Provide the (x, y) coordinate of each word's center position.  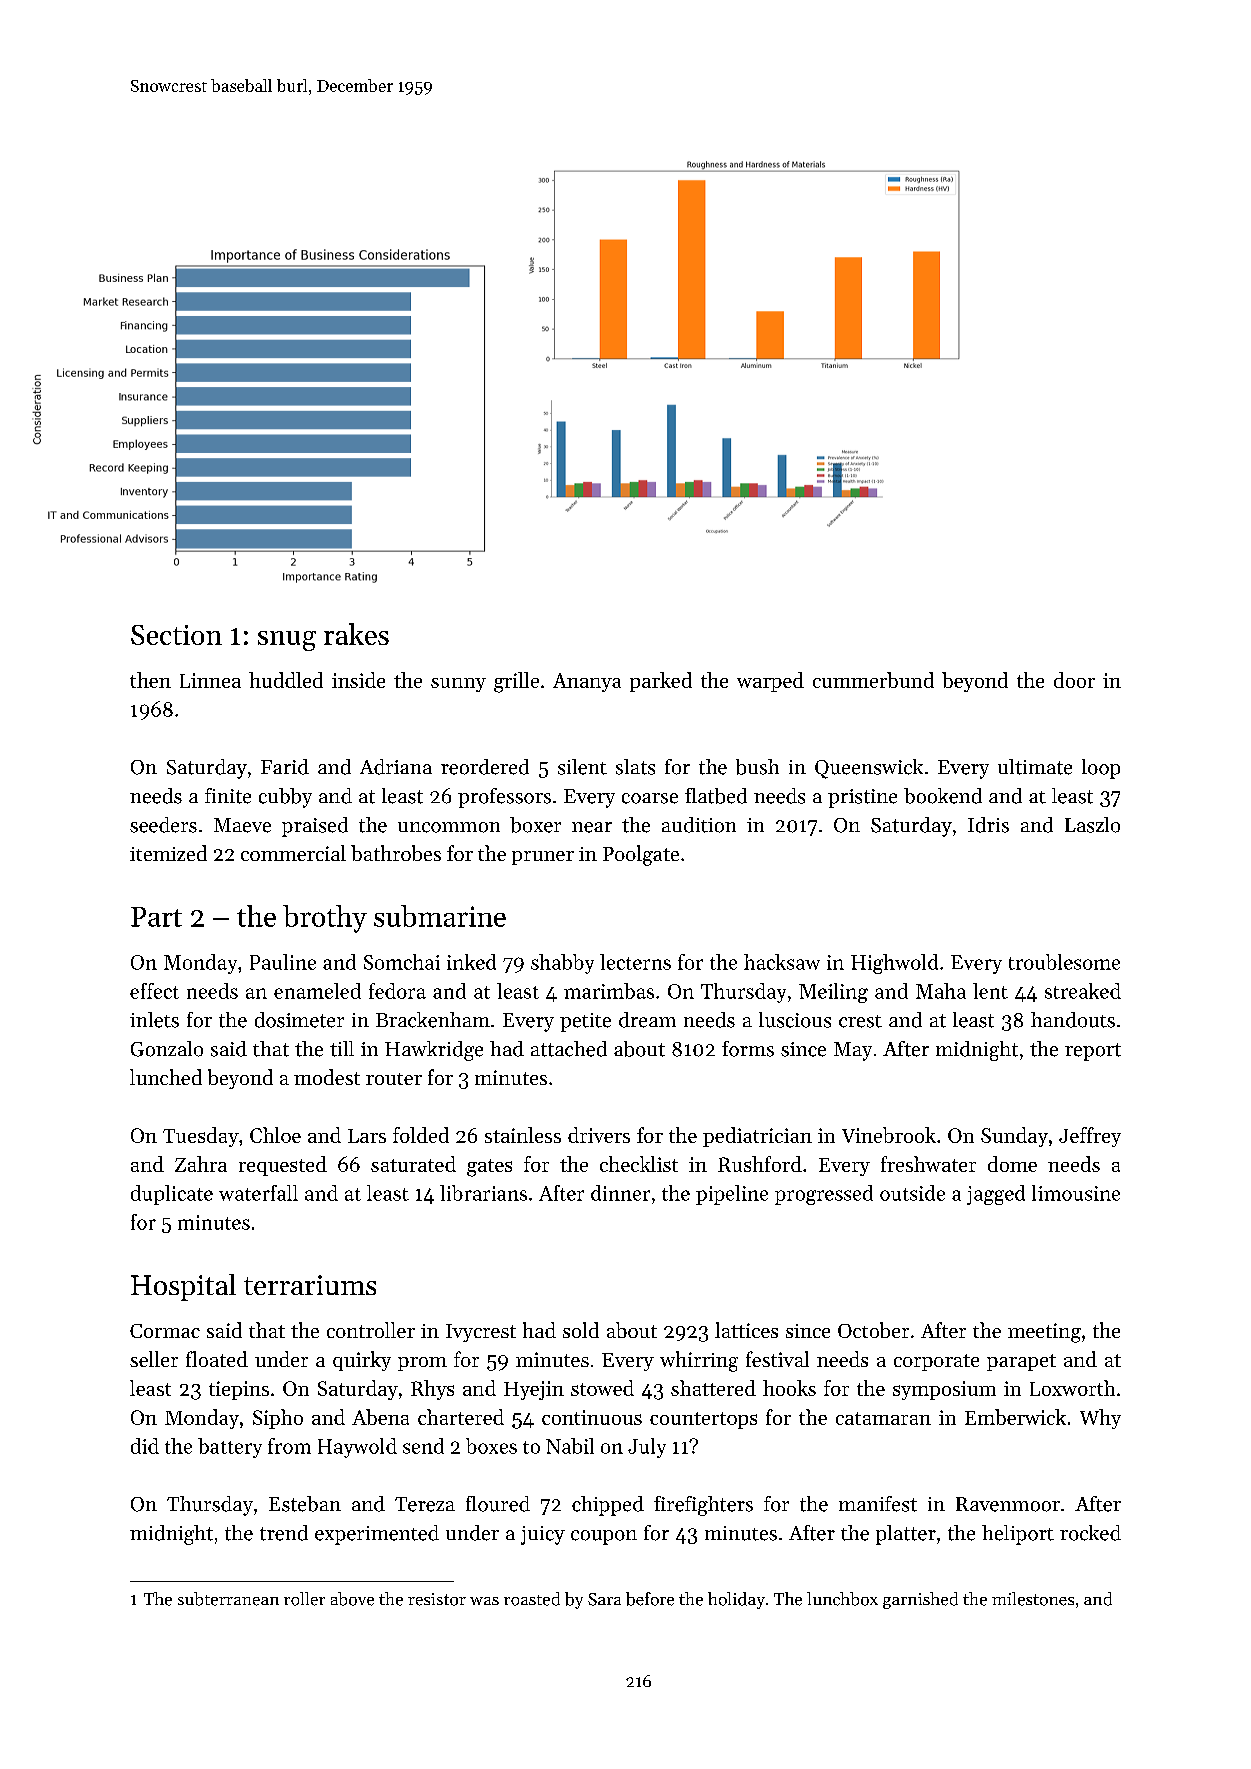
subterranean (228, 1599)
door (1074, 680)
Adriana (396, 767)
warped (770, 682)
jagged (996, 1195)
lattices (746, 1330)
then (150, 680)
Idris (988, 825)
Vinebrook (889, 1135)
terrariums (310, 1285)
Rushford (760, 1164)
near (592, 827)
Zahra (201, 1164)
